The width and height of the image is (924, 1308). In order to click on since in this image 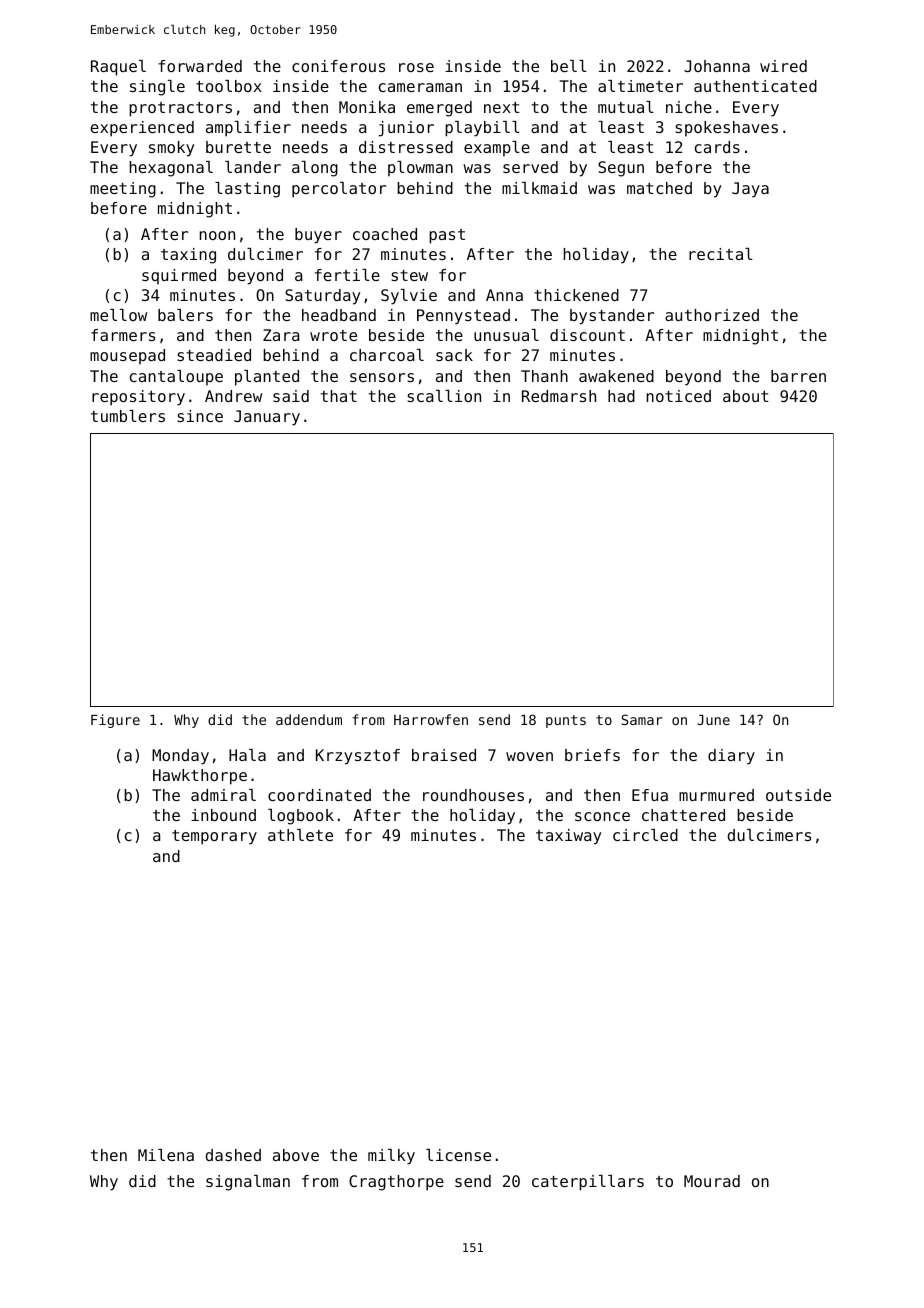, I will do `click(200, 416)`.
